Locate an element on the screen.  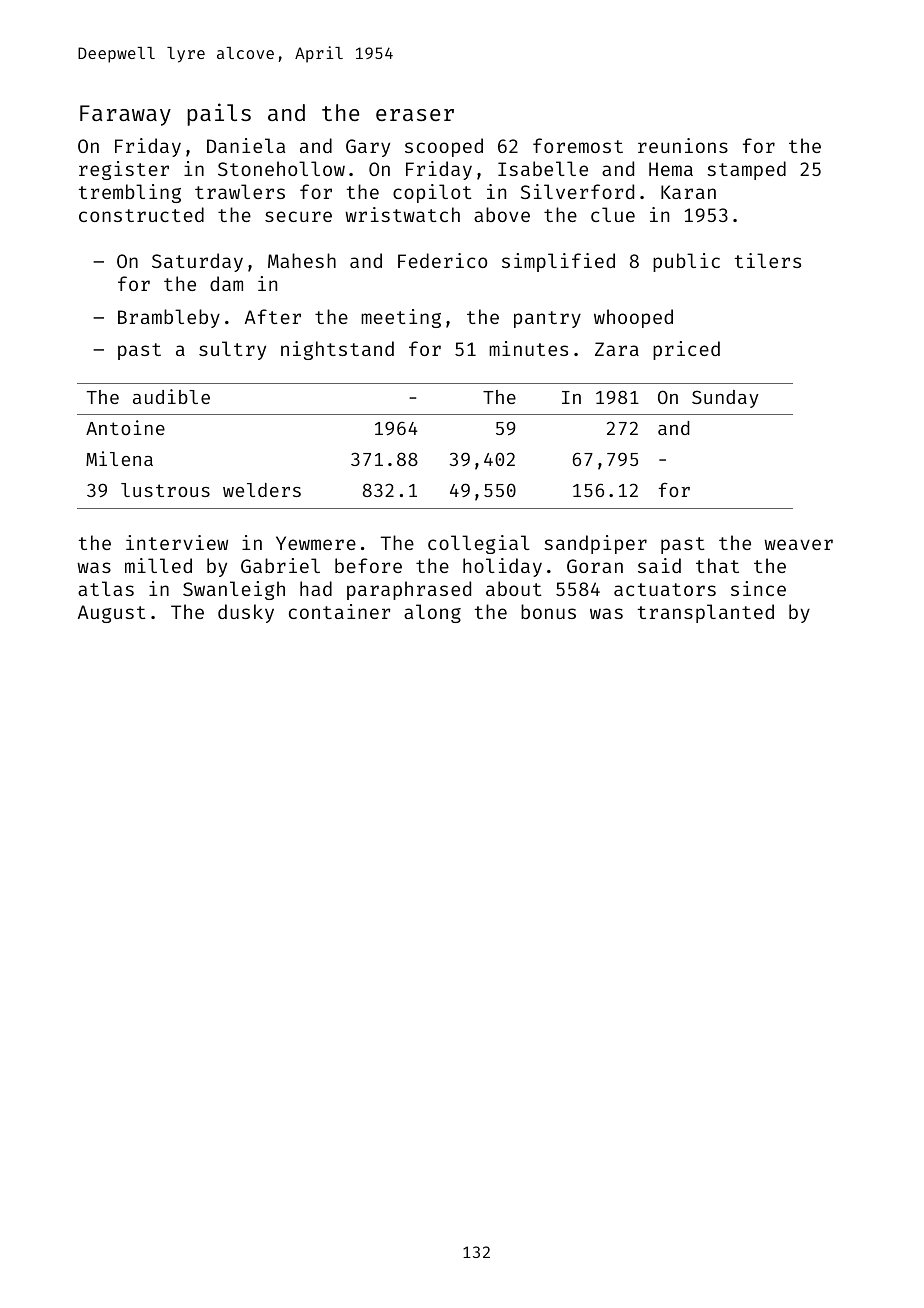
Sunday is located at coordinates (725, 399).
